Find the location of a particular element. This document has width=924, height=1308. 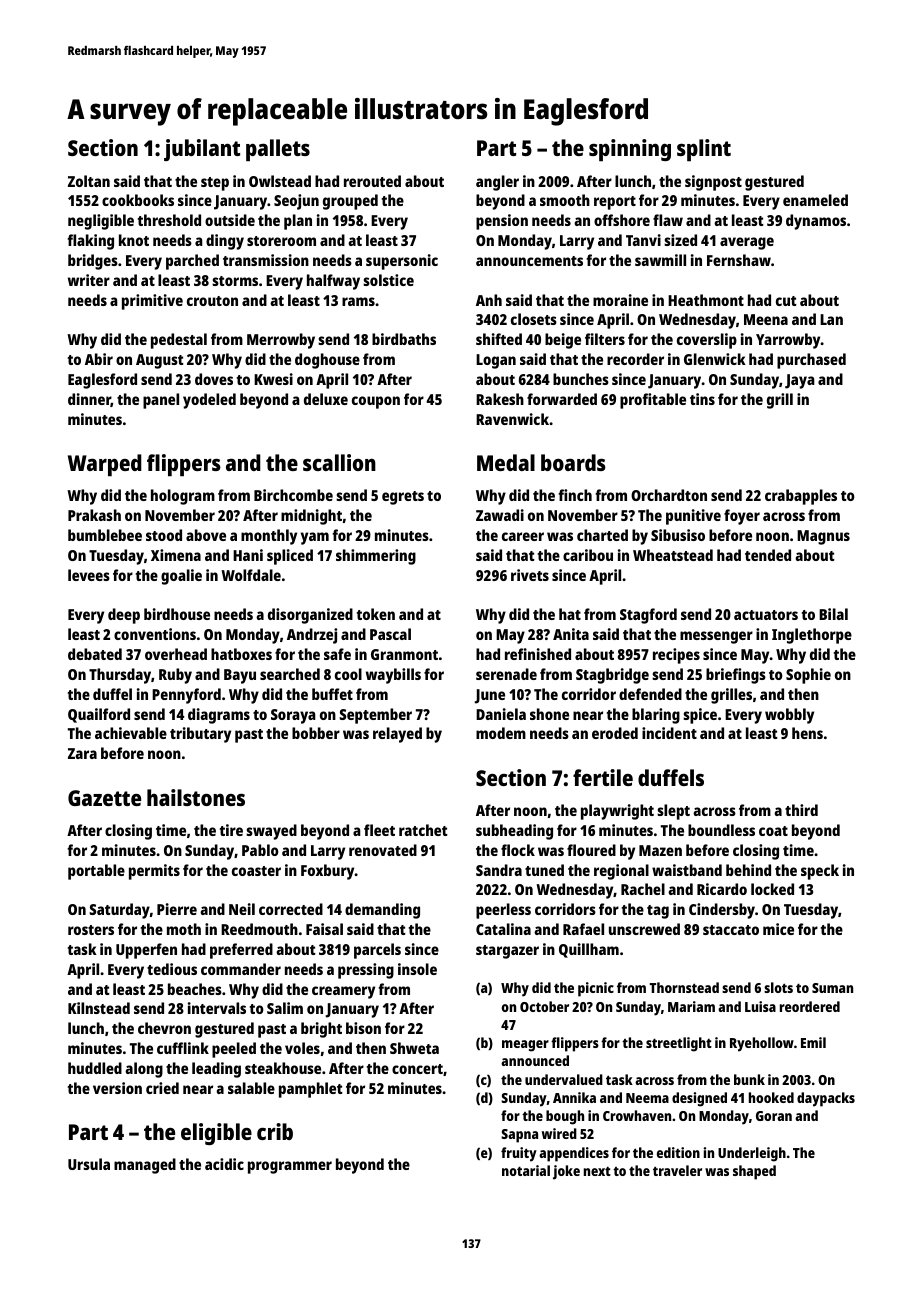

storeroom is located at coordinates (281, 241).
